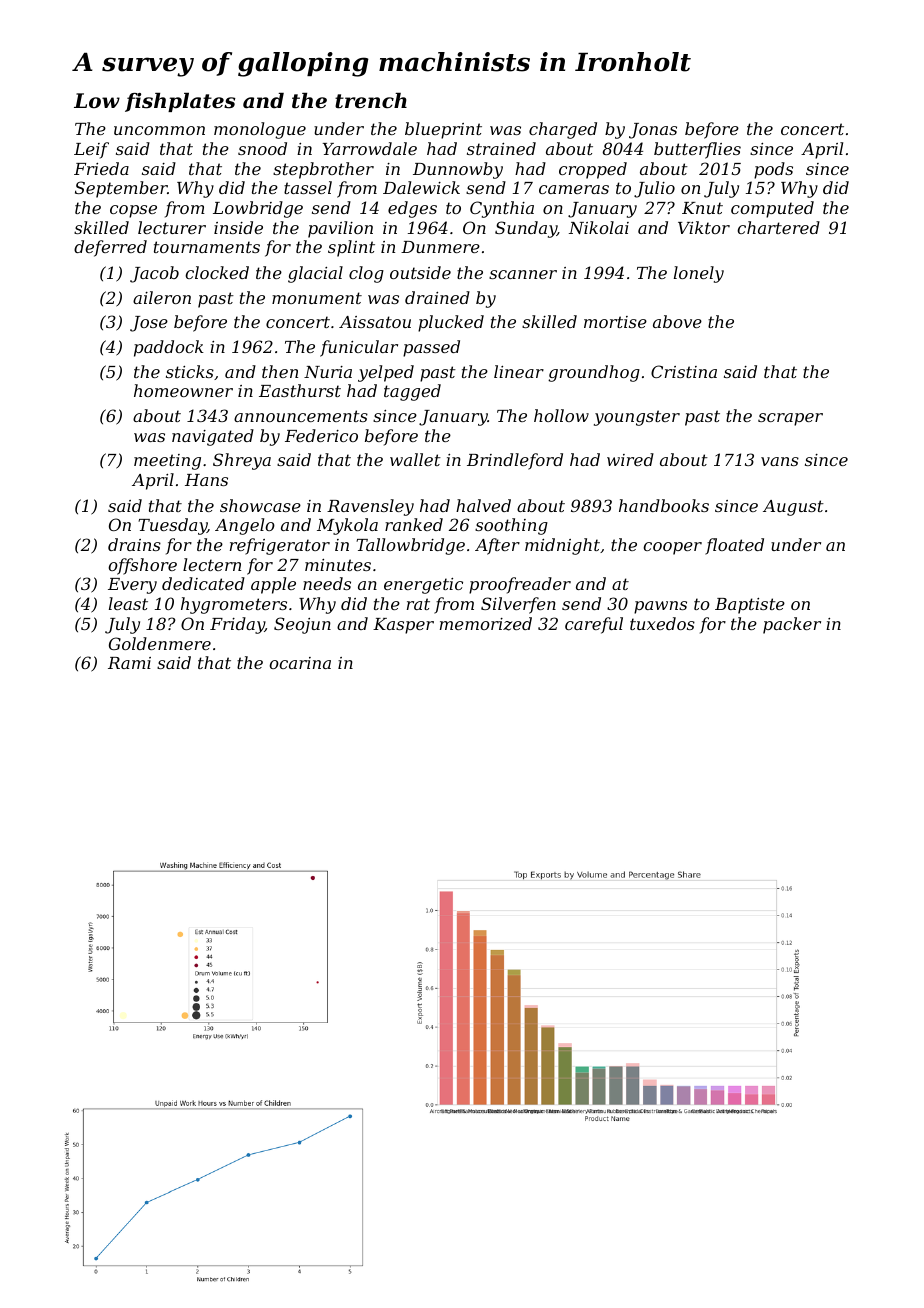 The width and height of the image is (924, 1308). Describe the element at coordinates (443, 130) in the image. I see `blueprint` at that location.
